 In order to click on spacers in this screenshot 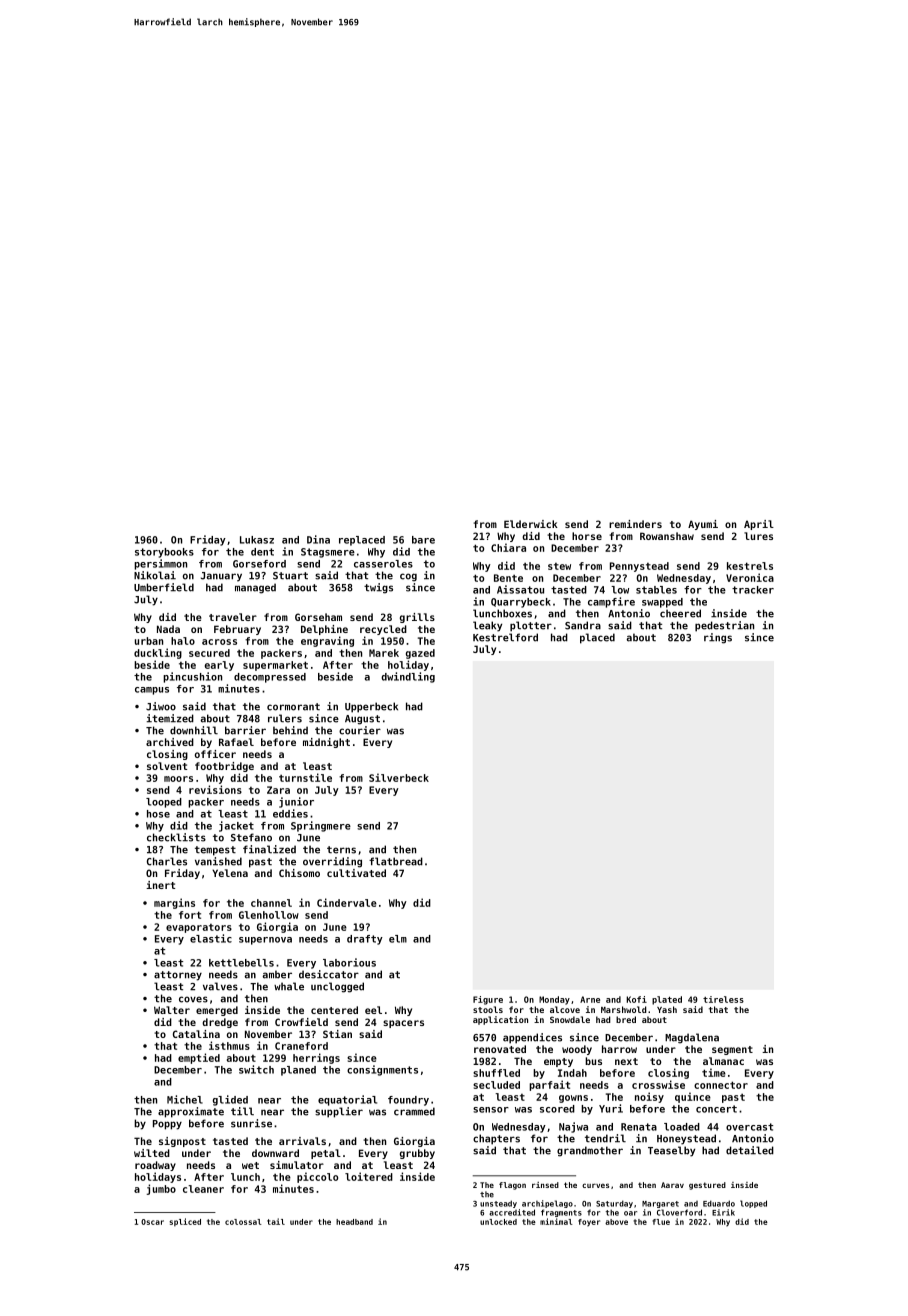, I will do `click(403, 1024)`.
